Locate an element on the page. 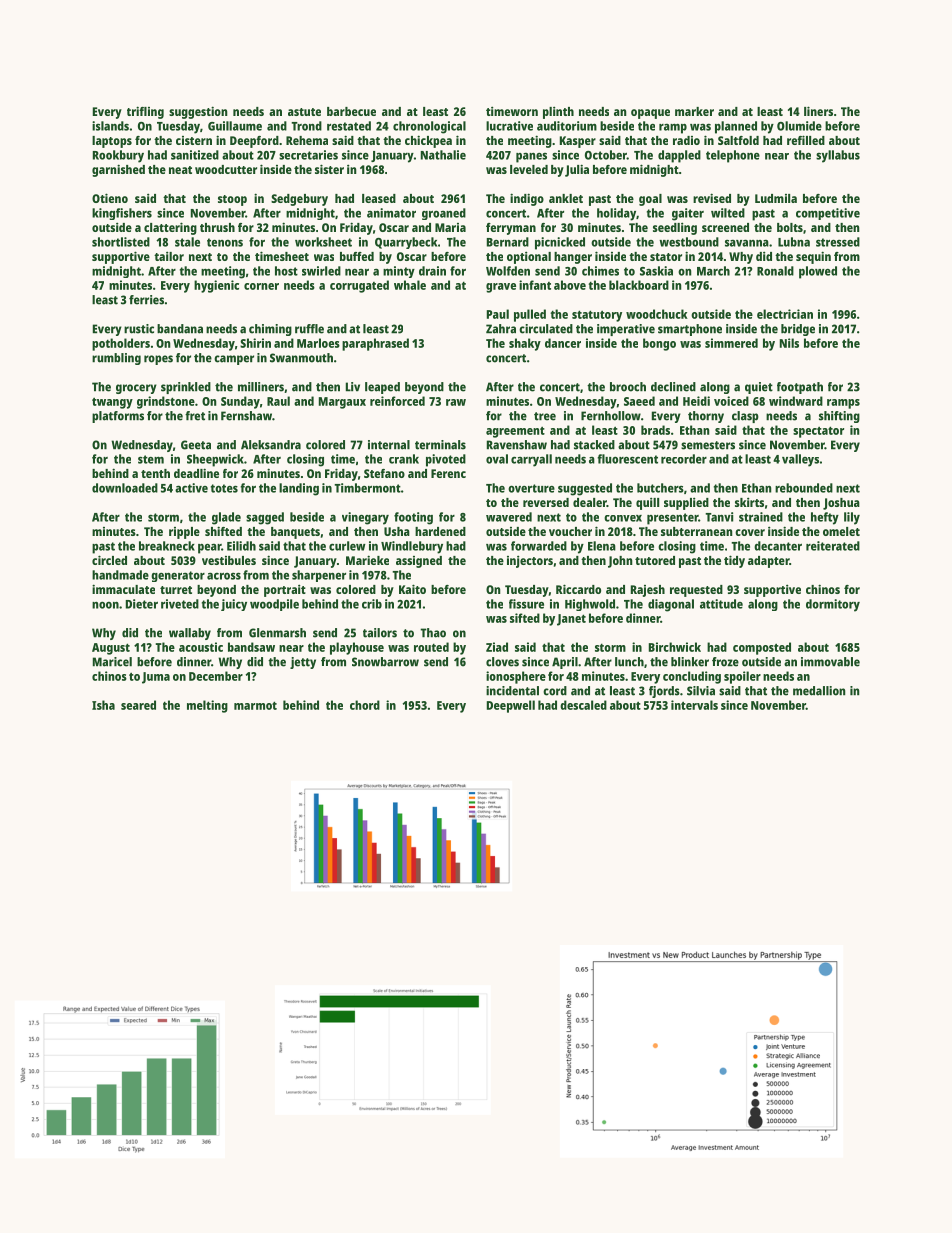  lucrative is located at coordinates (509, 126).
